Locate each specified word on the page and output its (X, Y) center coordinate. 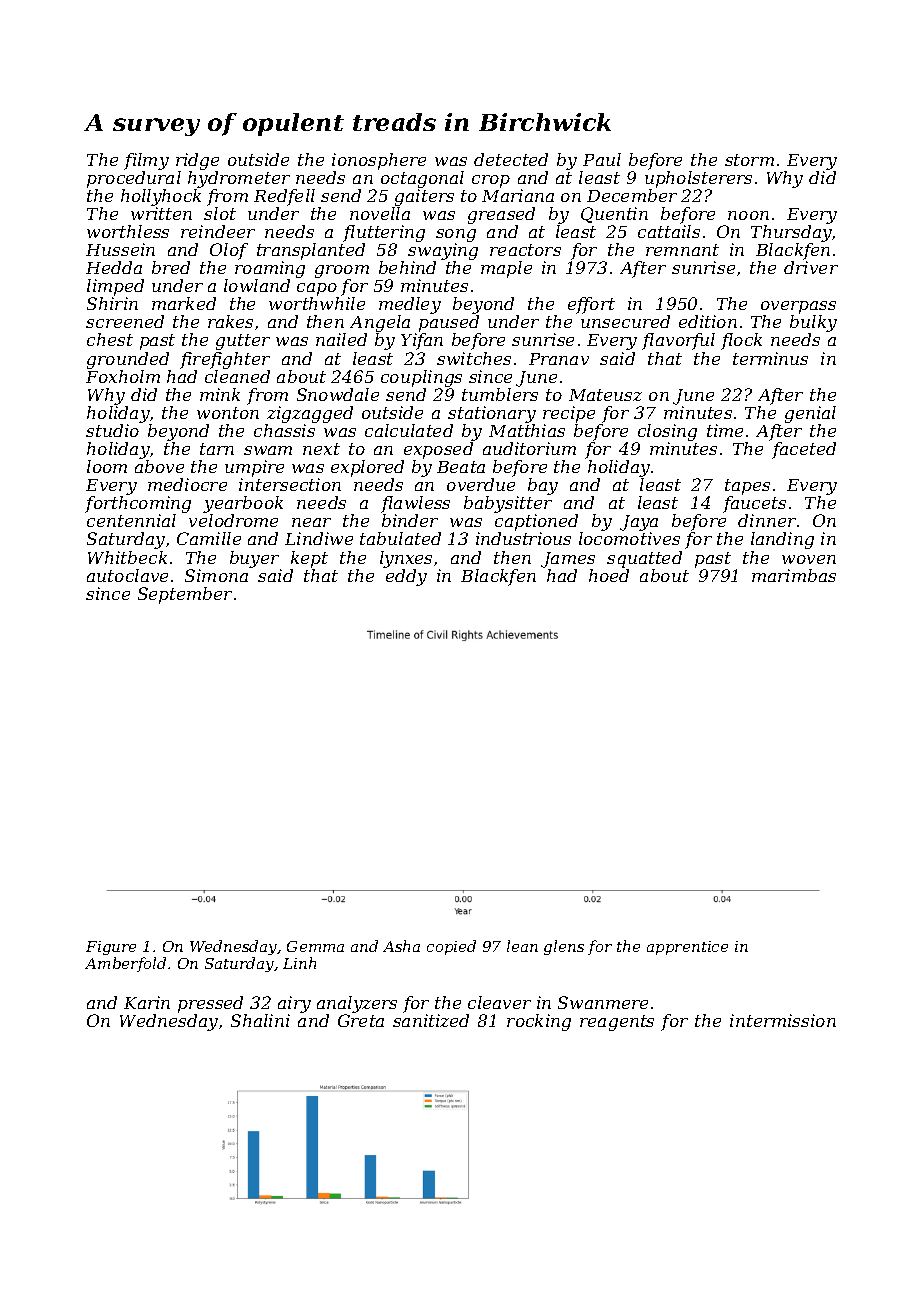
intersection (290, 484)
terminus (770, 358)
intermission (783, 1020)
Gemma (315, 946)
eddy (406, 577)
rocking (539, 1022)
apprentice (687, 948)
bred (171, 267)
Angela (380, 323)
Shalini (260, 1020)
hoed (609, 575)
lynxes (406, 559)
